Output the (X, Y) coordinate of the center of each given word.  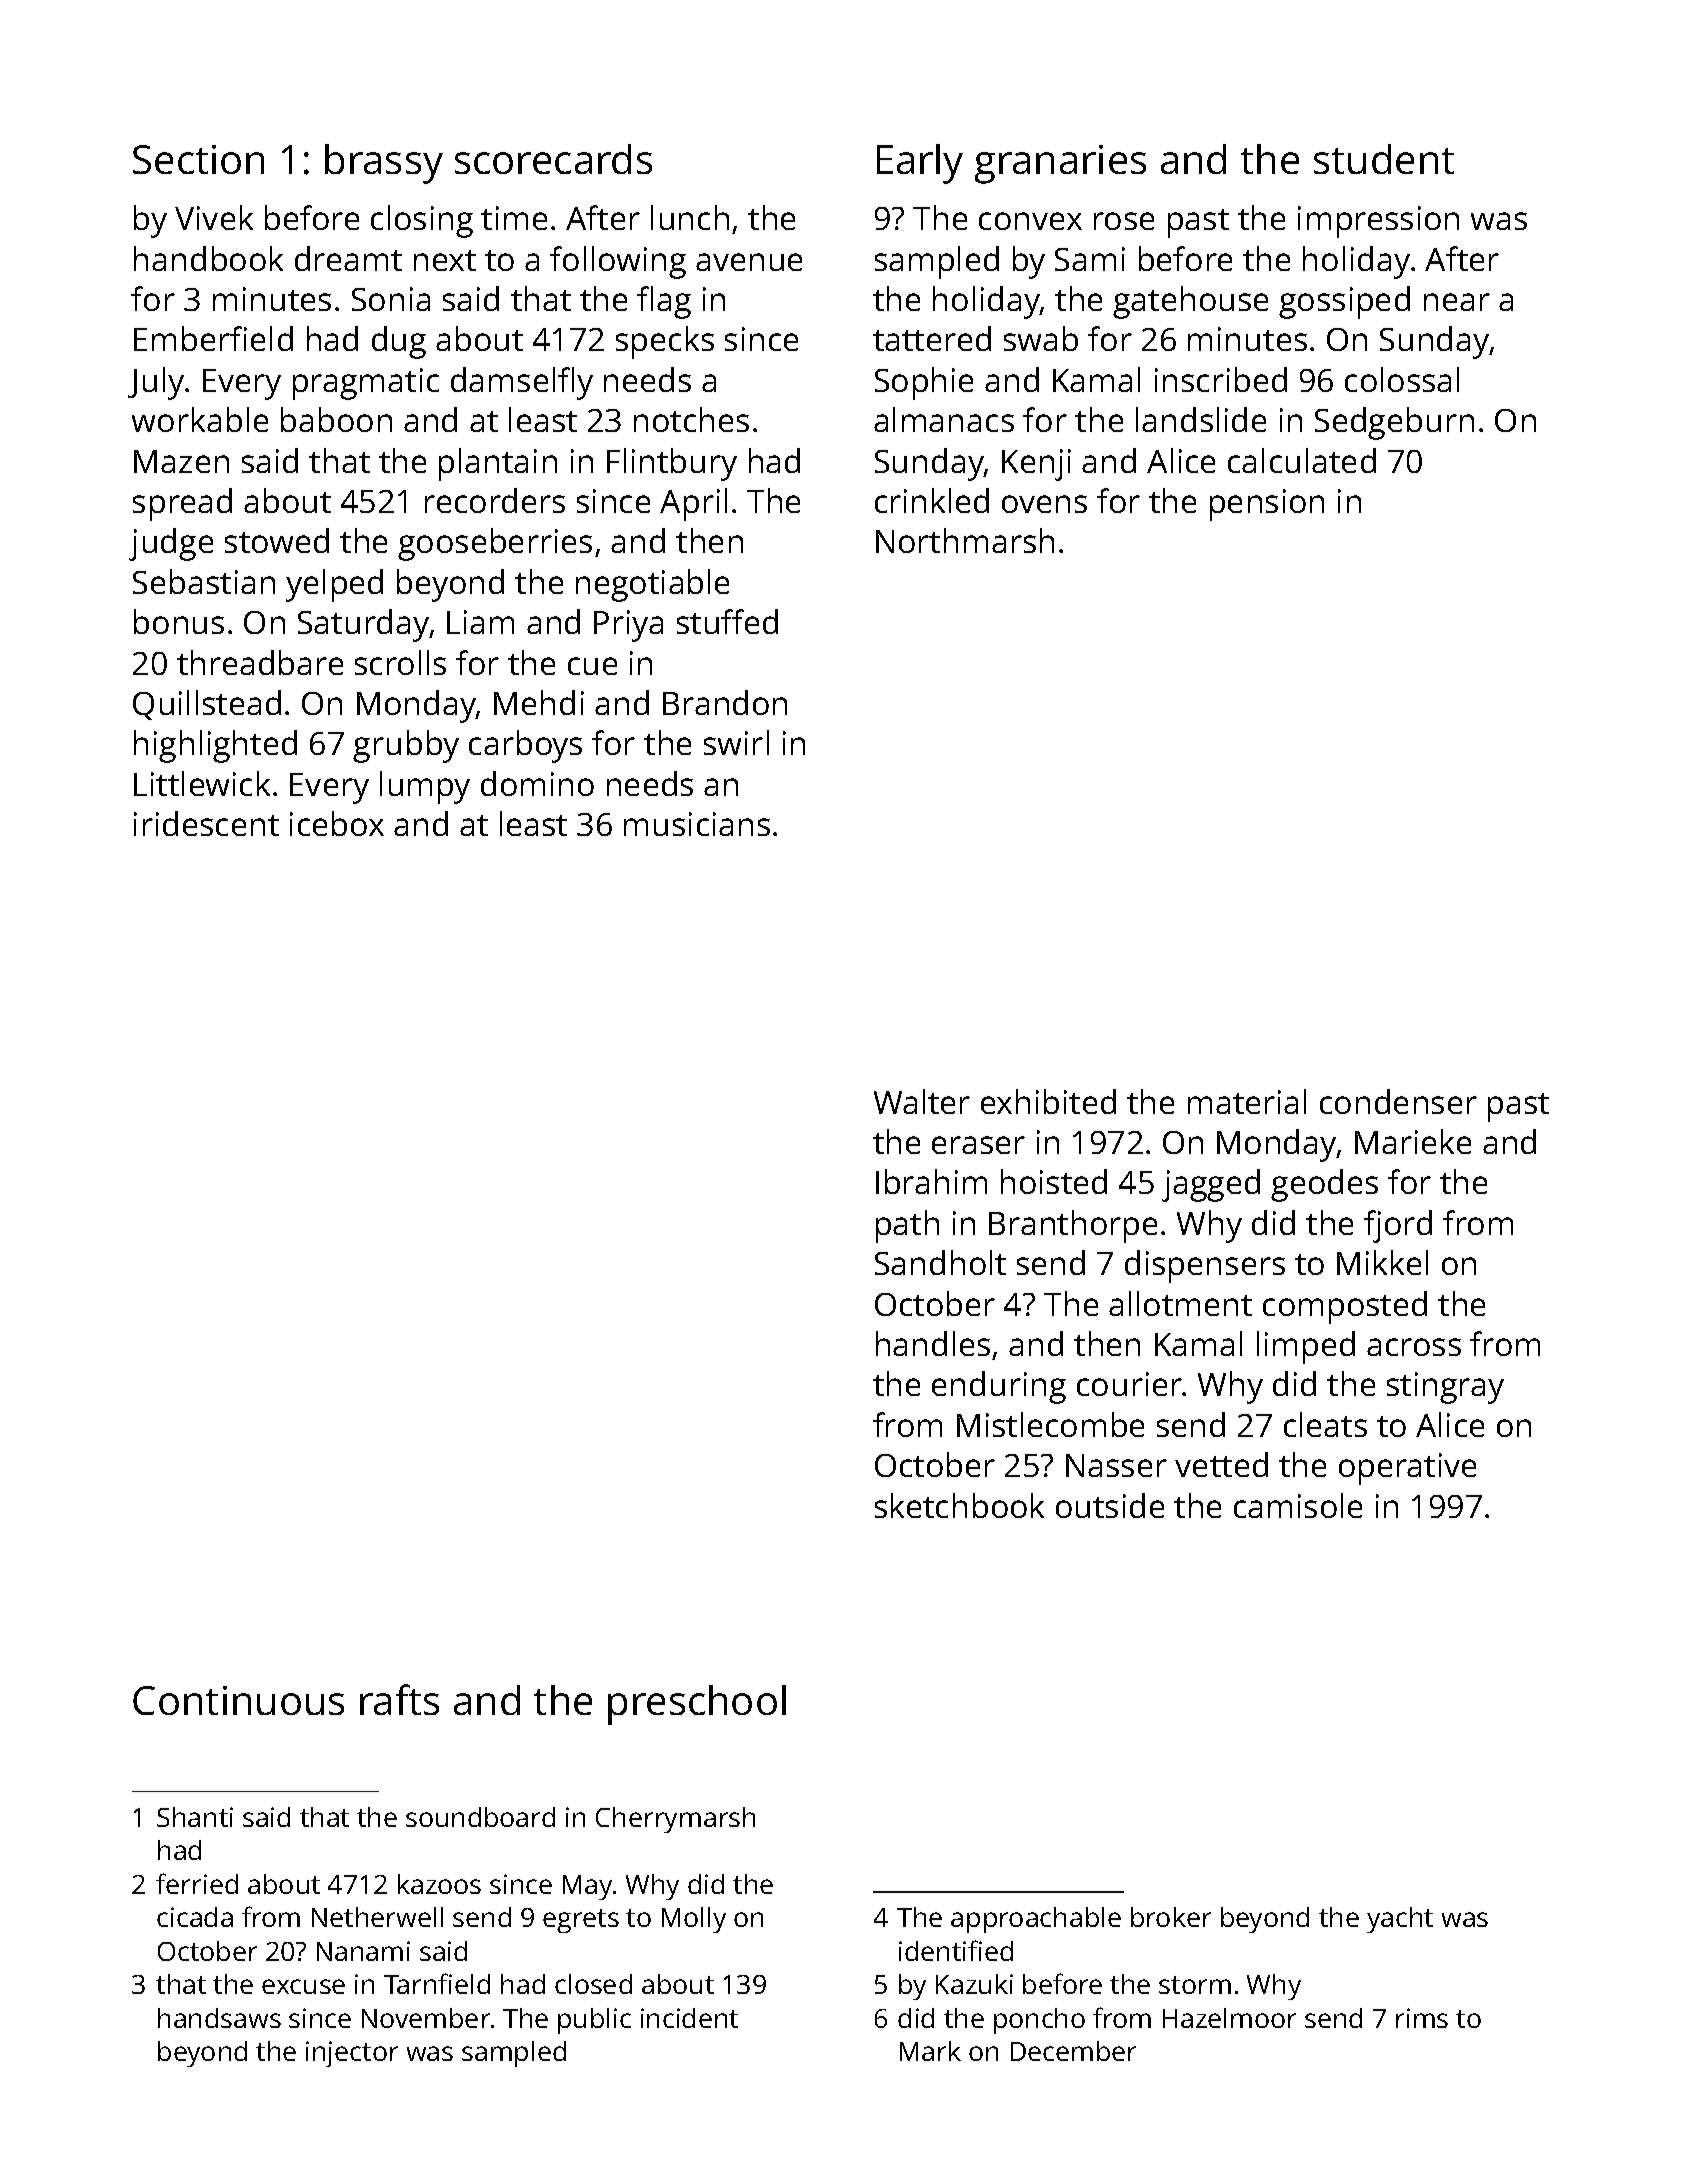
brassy (384, 164)
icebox (337, 823)
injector (352, 2054)
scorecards (553, 159)
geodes (1324, 1185)
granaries (1060, 164)
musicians (697, 824)
